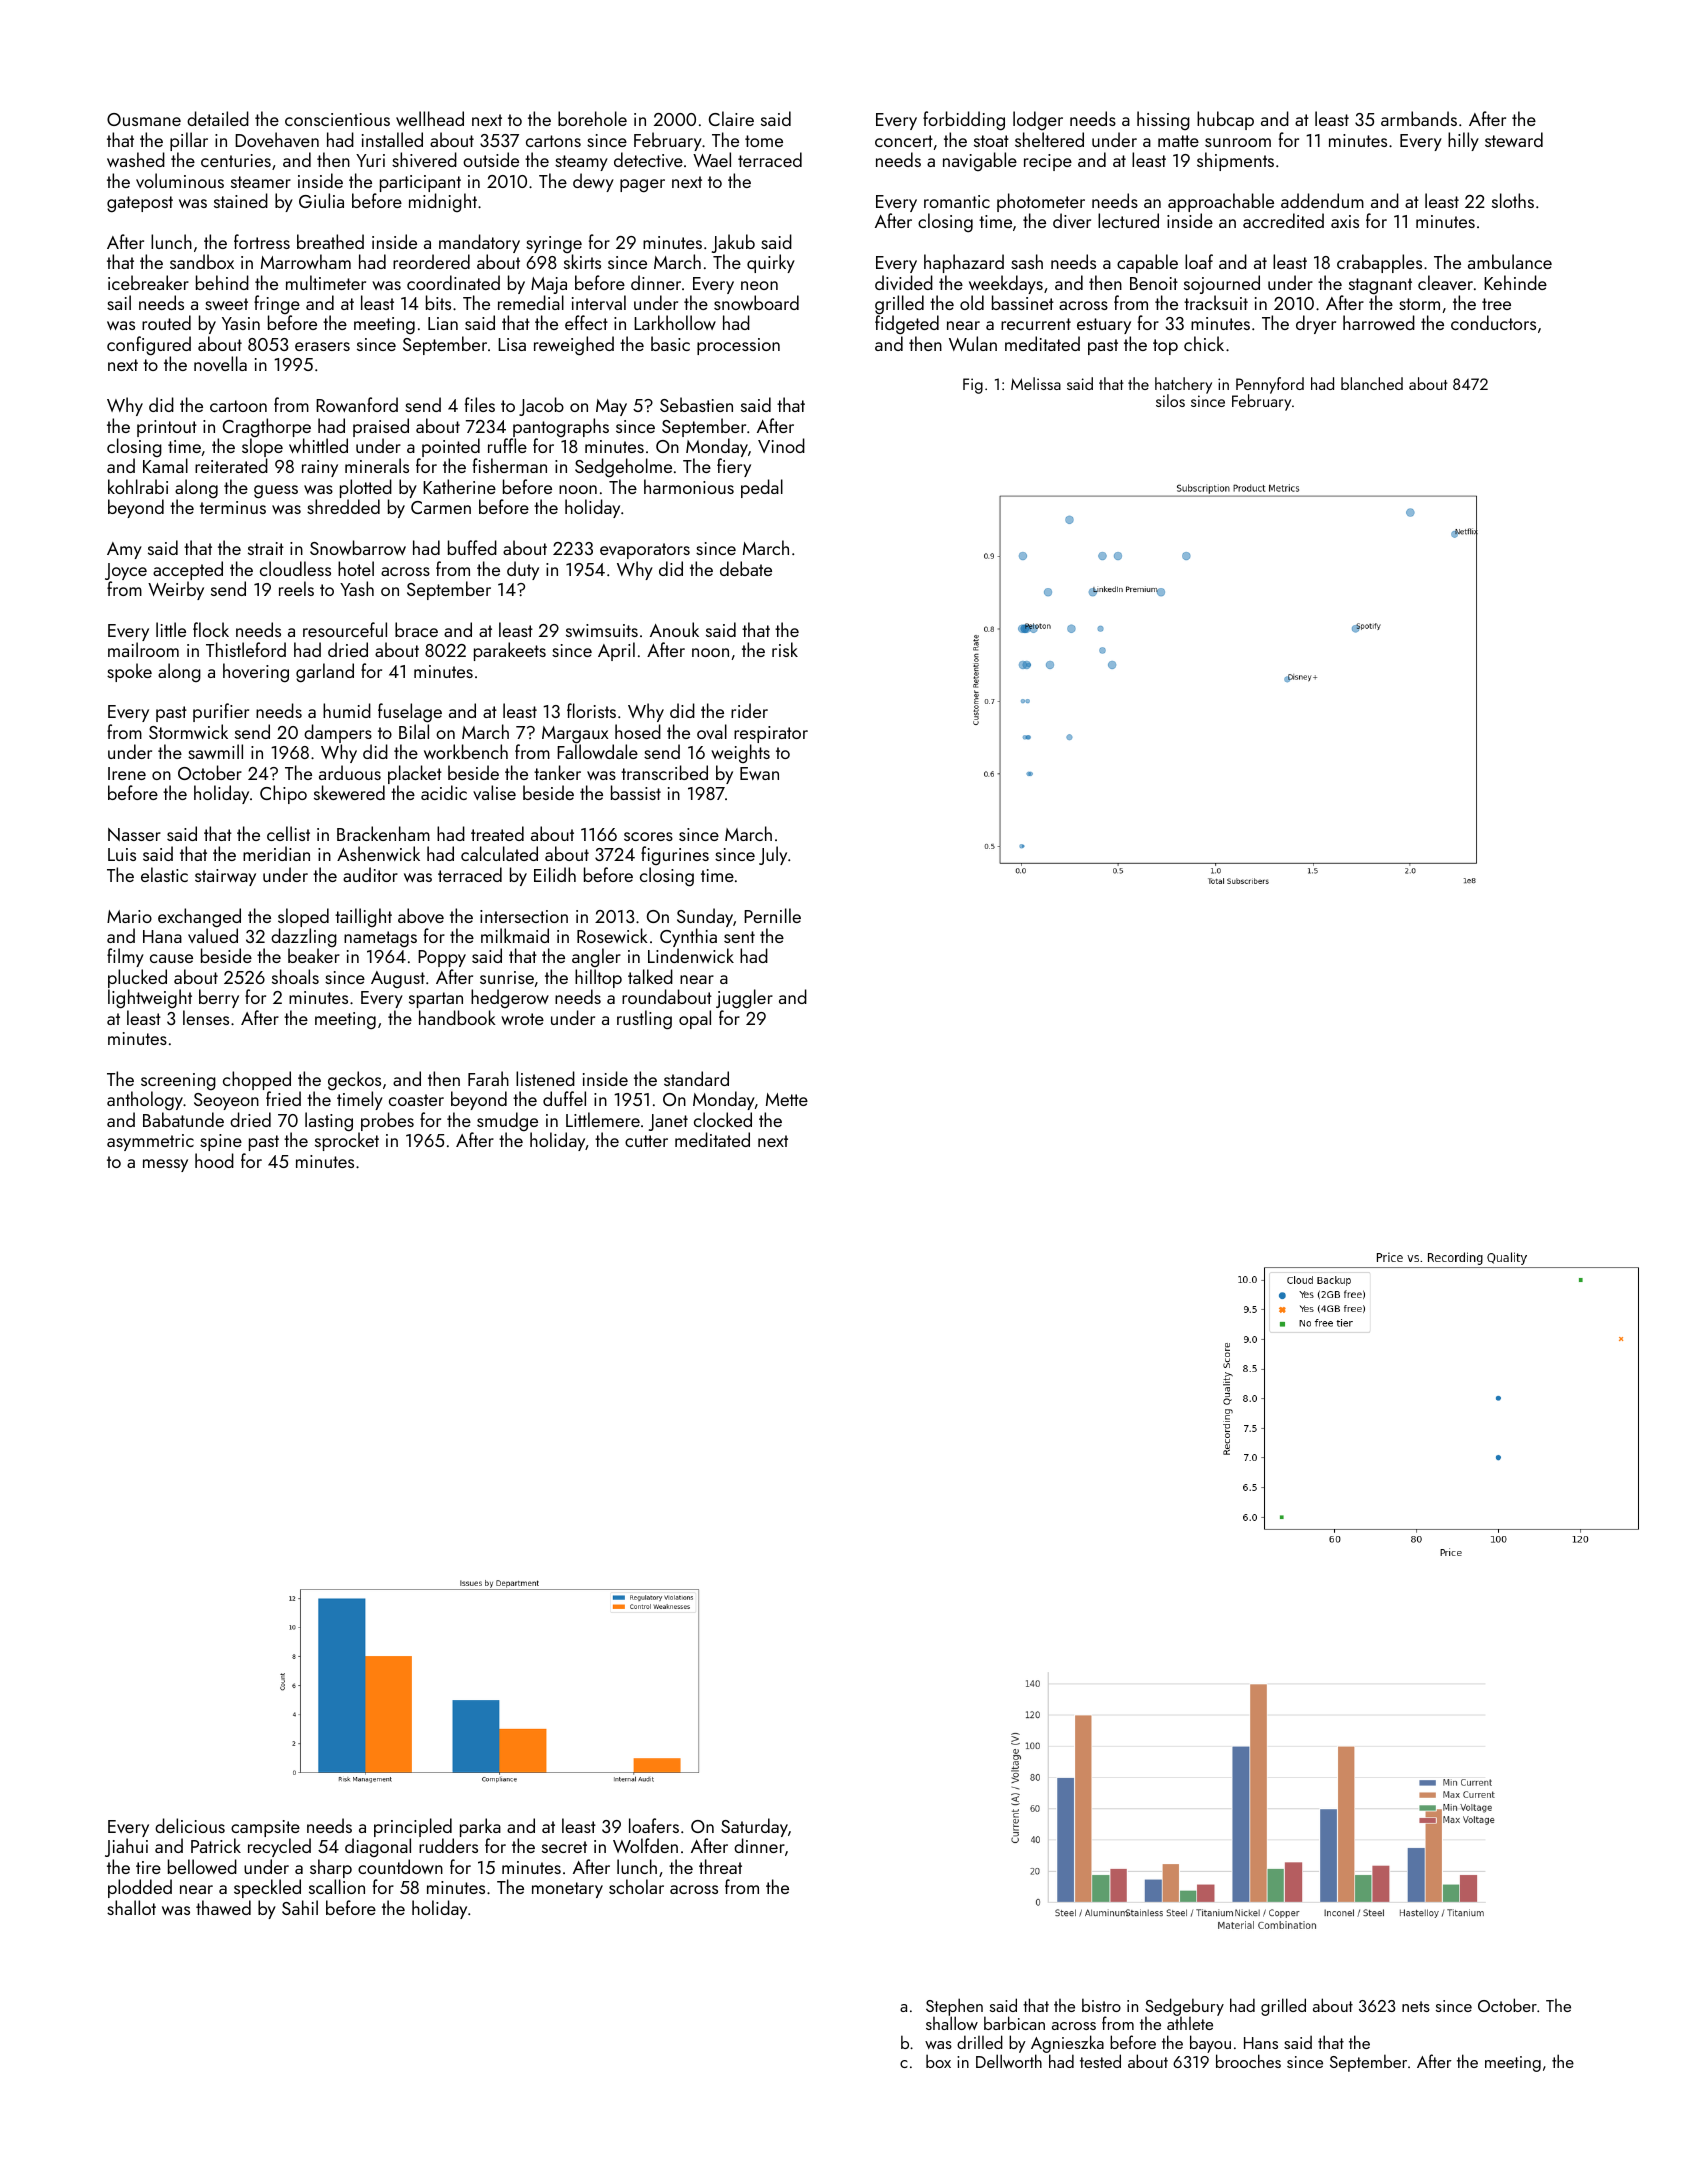 The width and height of the image is (1683, 2178). What do you see at coordinates (787, 1099) in the image?
I see `Mette` at bounding box center [787, 1099].
